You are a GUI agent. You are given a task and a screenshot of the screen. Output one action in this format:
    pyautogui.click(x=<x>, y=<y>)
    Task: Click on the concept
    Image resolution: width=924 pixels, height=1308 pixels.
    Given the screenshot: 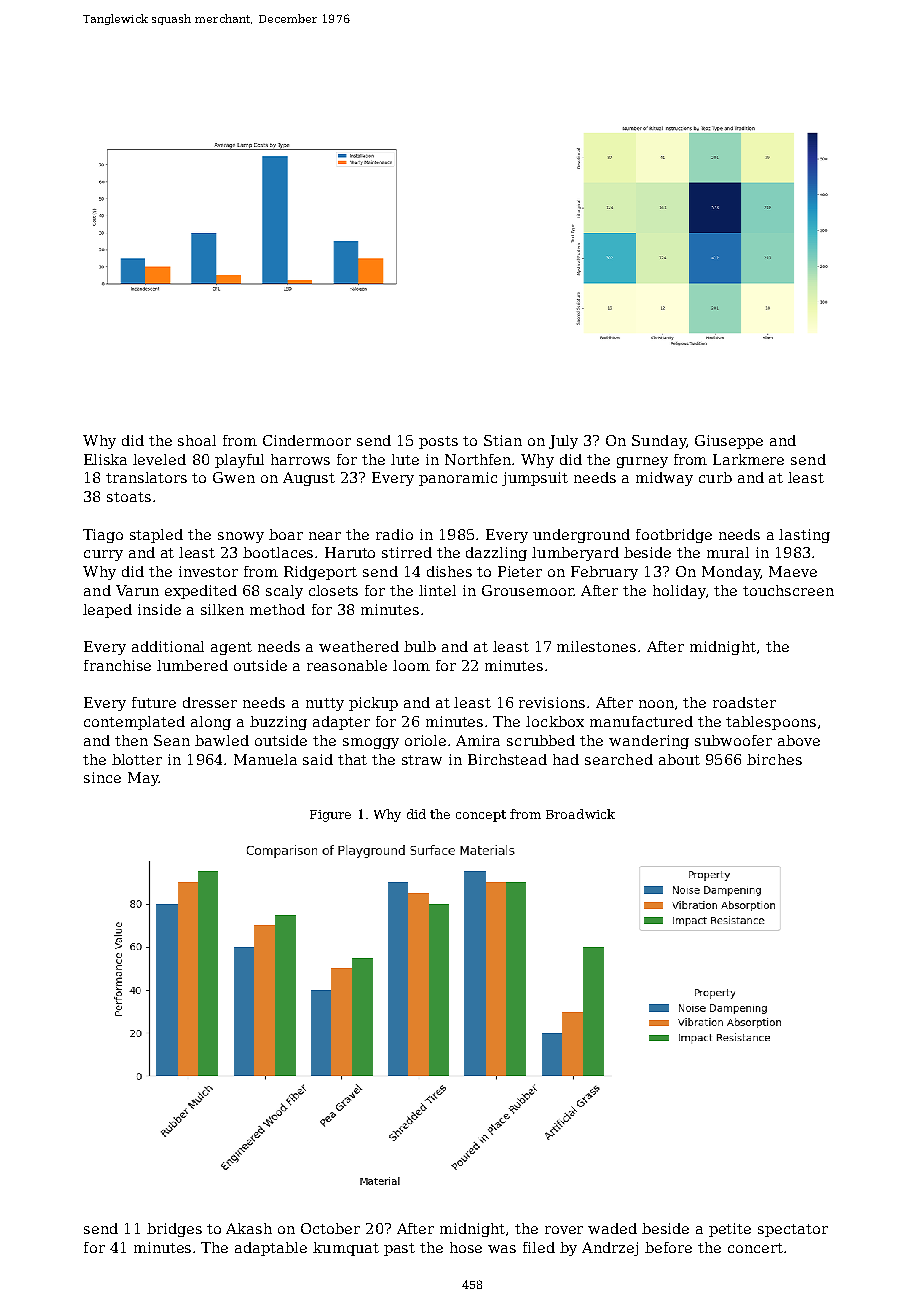 What is the action you would take?
    pyautogui.click(x=481, y=816)
